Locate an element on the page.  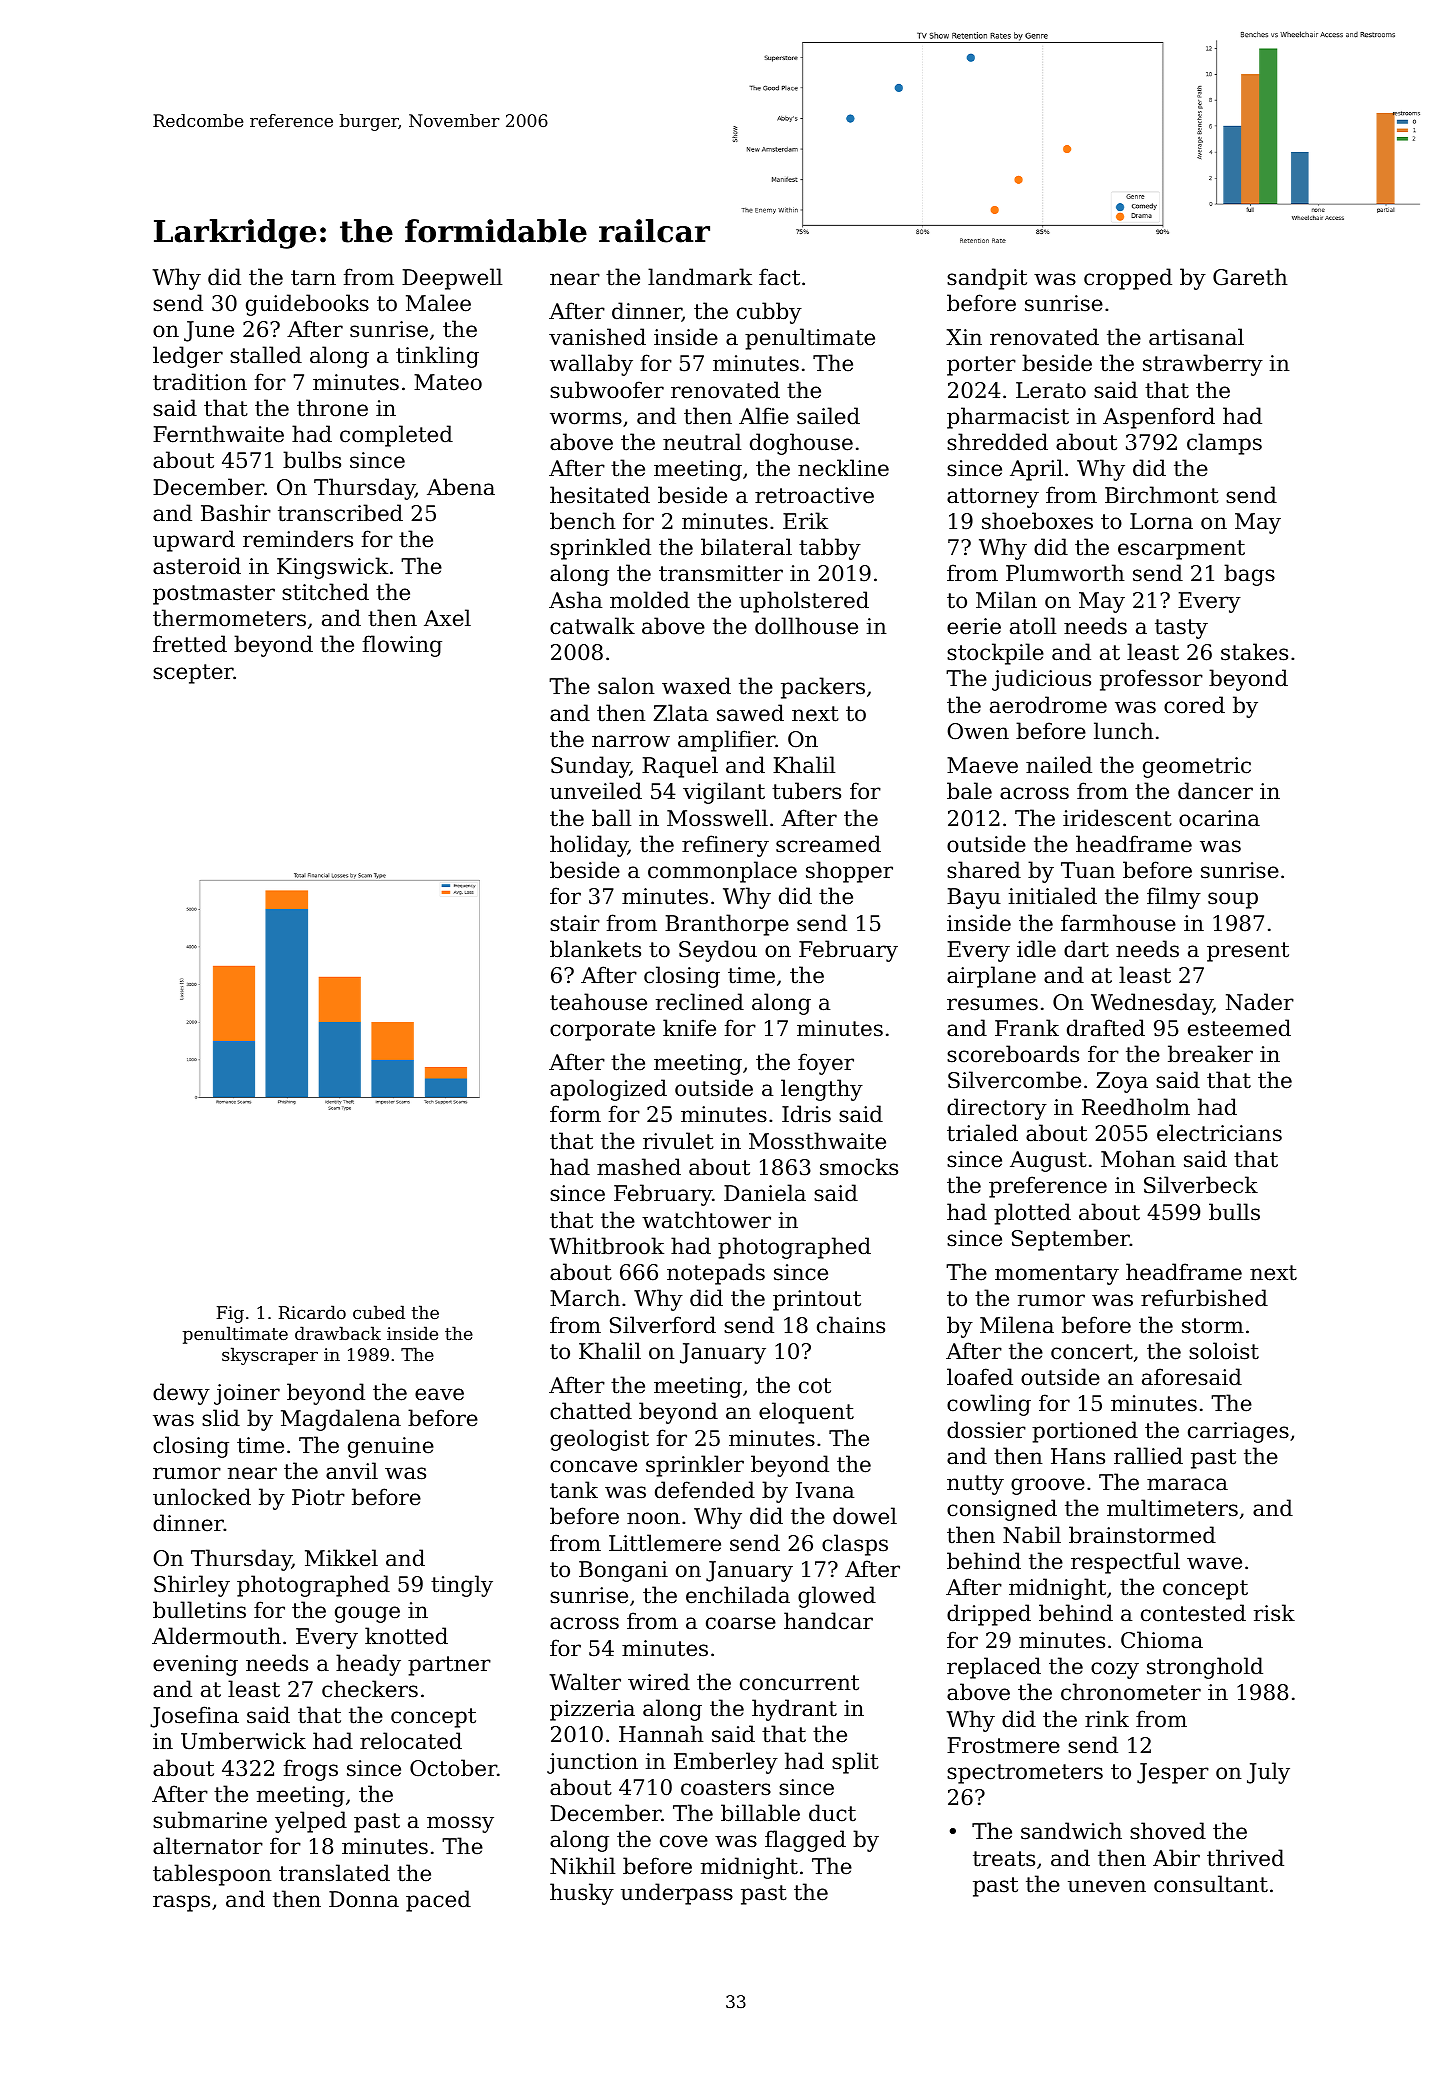
clamps is located at coordinates (1224, 444).
